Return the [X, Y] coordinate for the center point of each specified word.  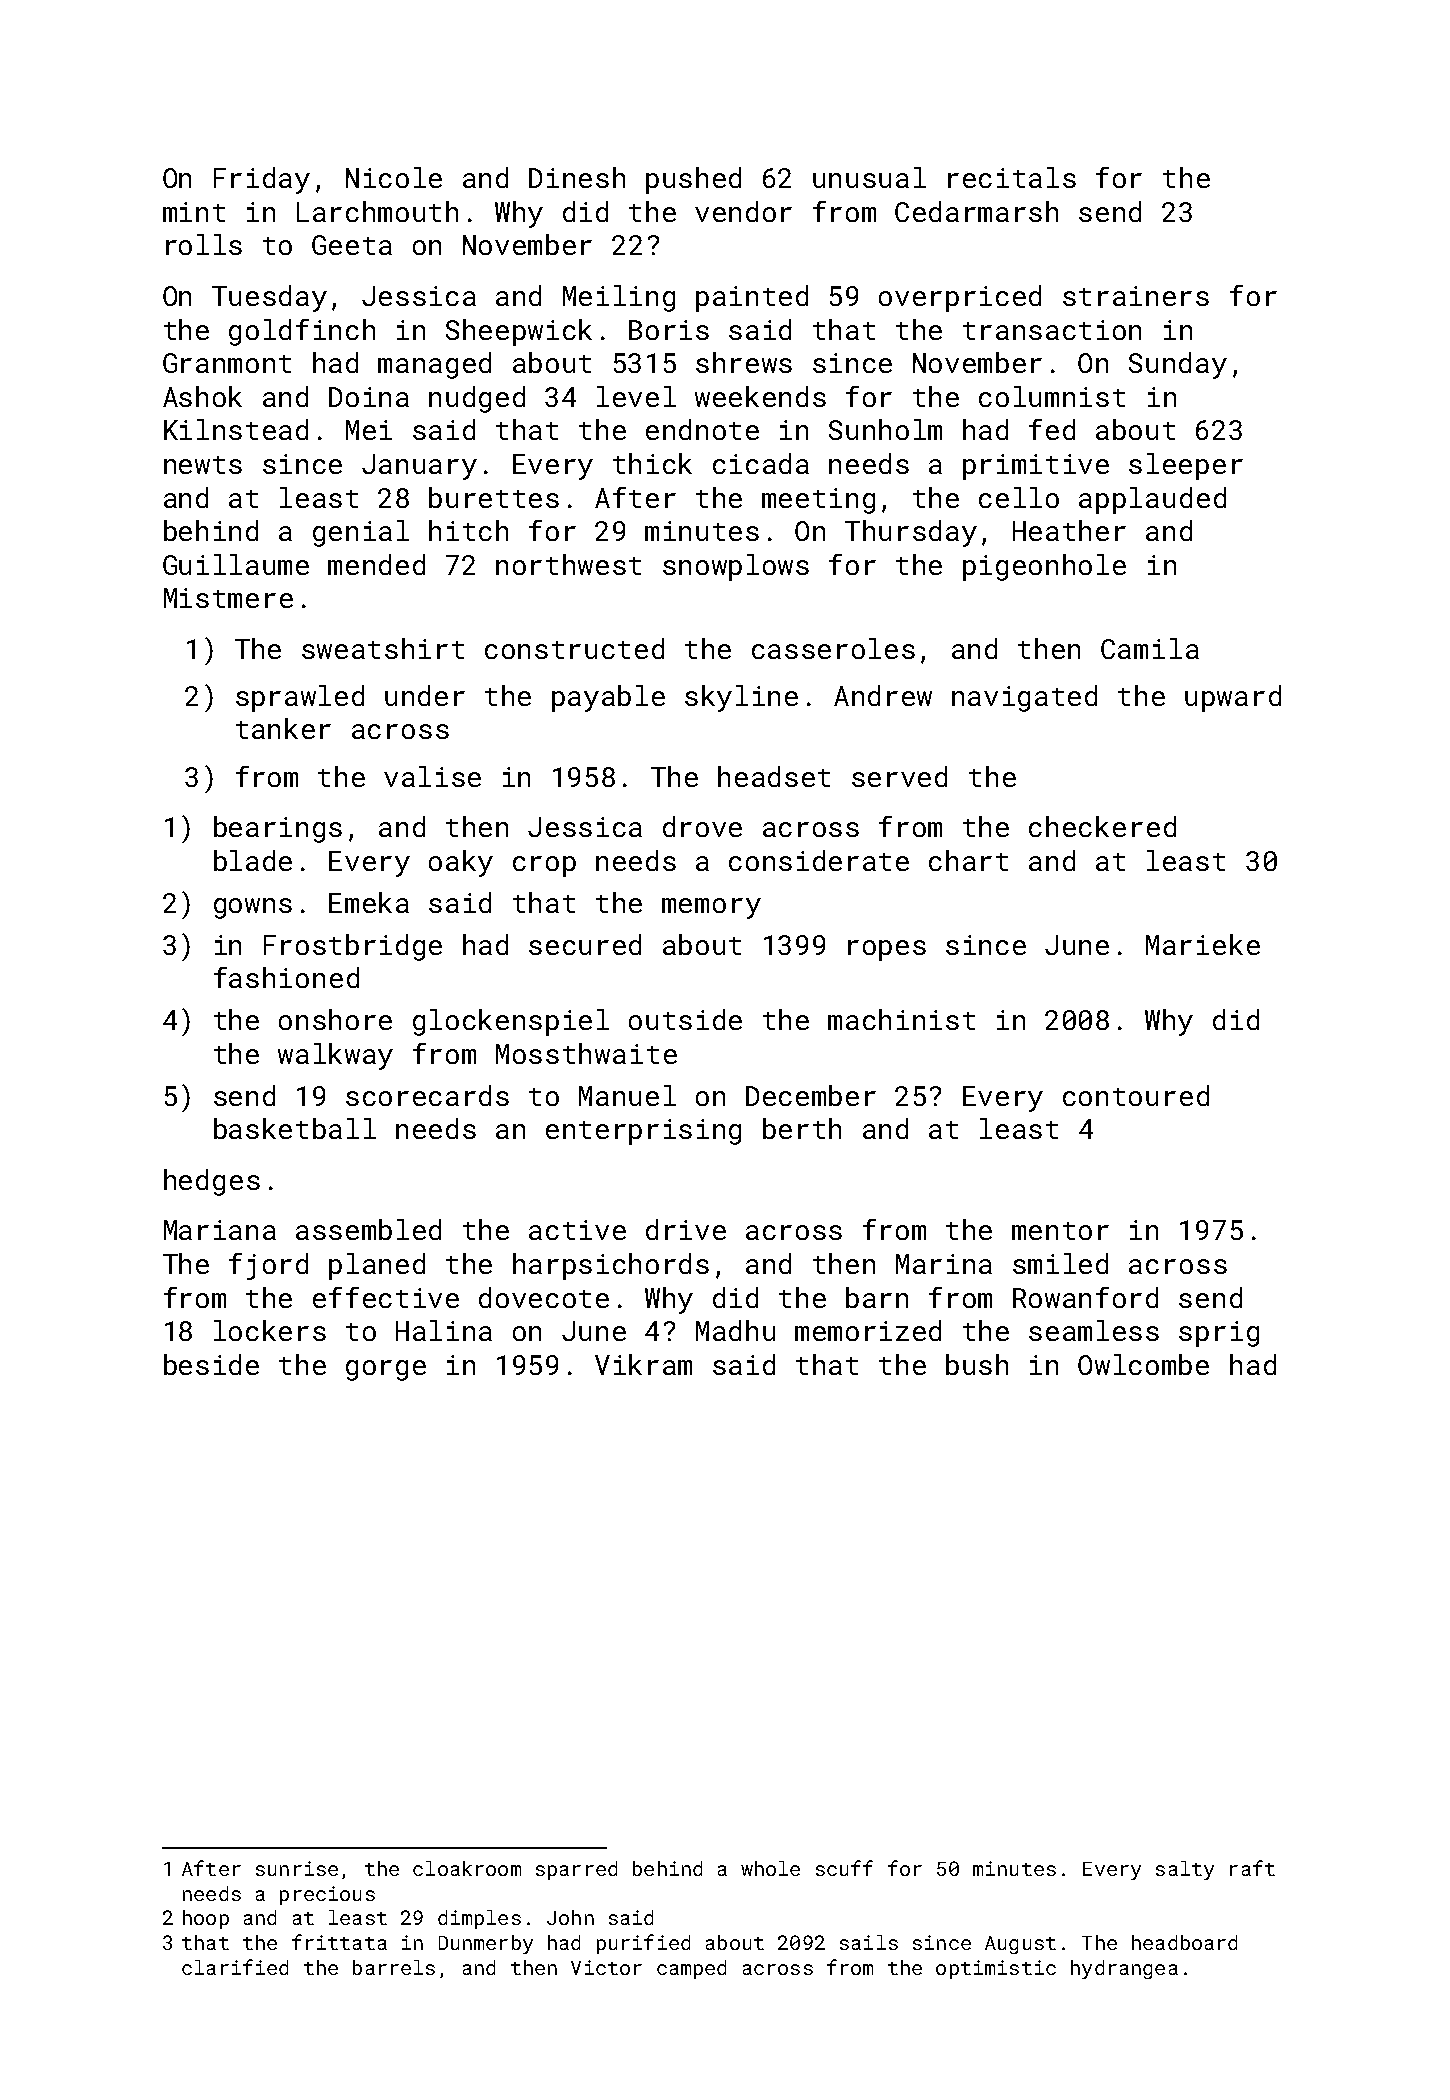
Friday [262, 180]
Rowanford [1085, 1297]
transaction [1052, 330]
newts [203, 465]
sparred [576, 1870]
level [636, 396]
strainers [1136, 296]
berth [802, 1128]
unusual [869, 177]
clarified [235, 1967]
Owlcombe [1143, 1364]
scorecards [427, 1095]
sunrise [297, 1868]
